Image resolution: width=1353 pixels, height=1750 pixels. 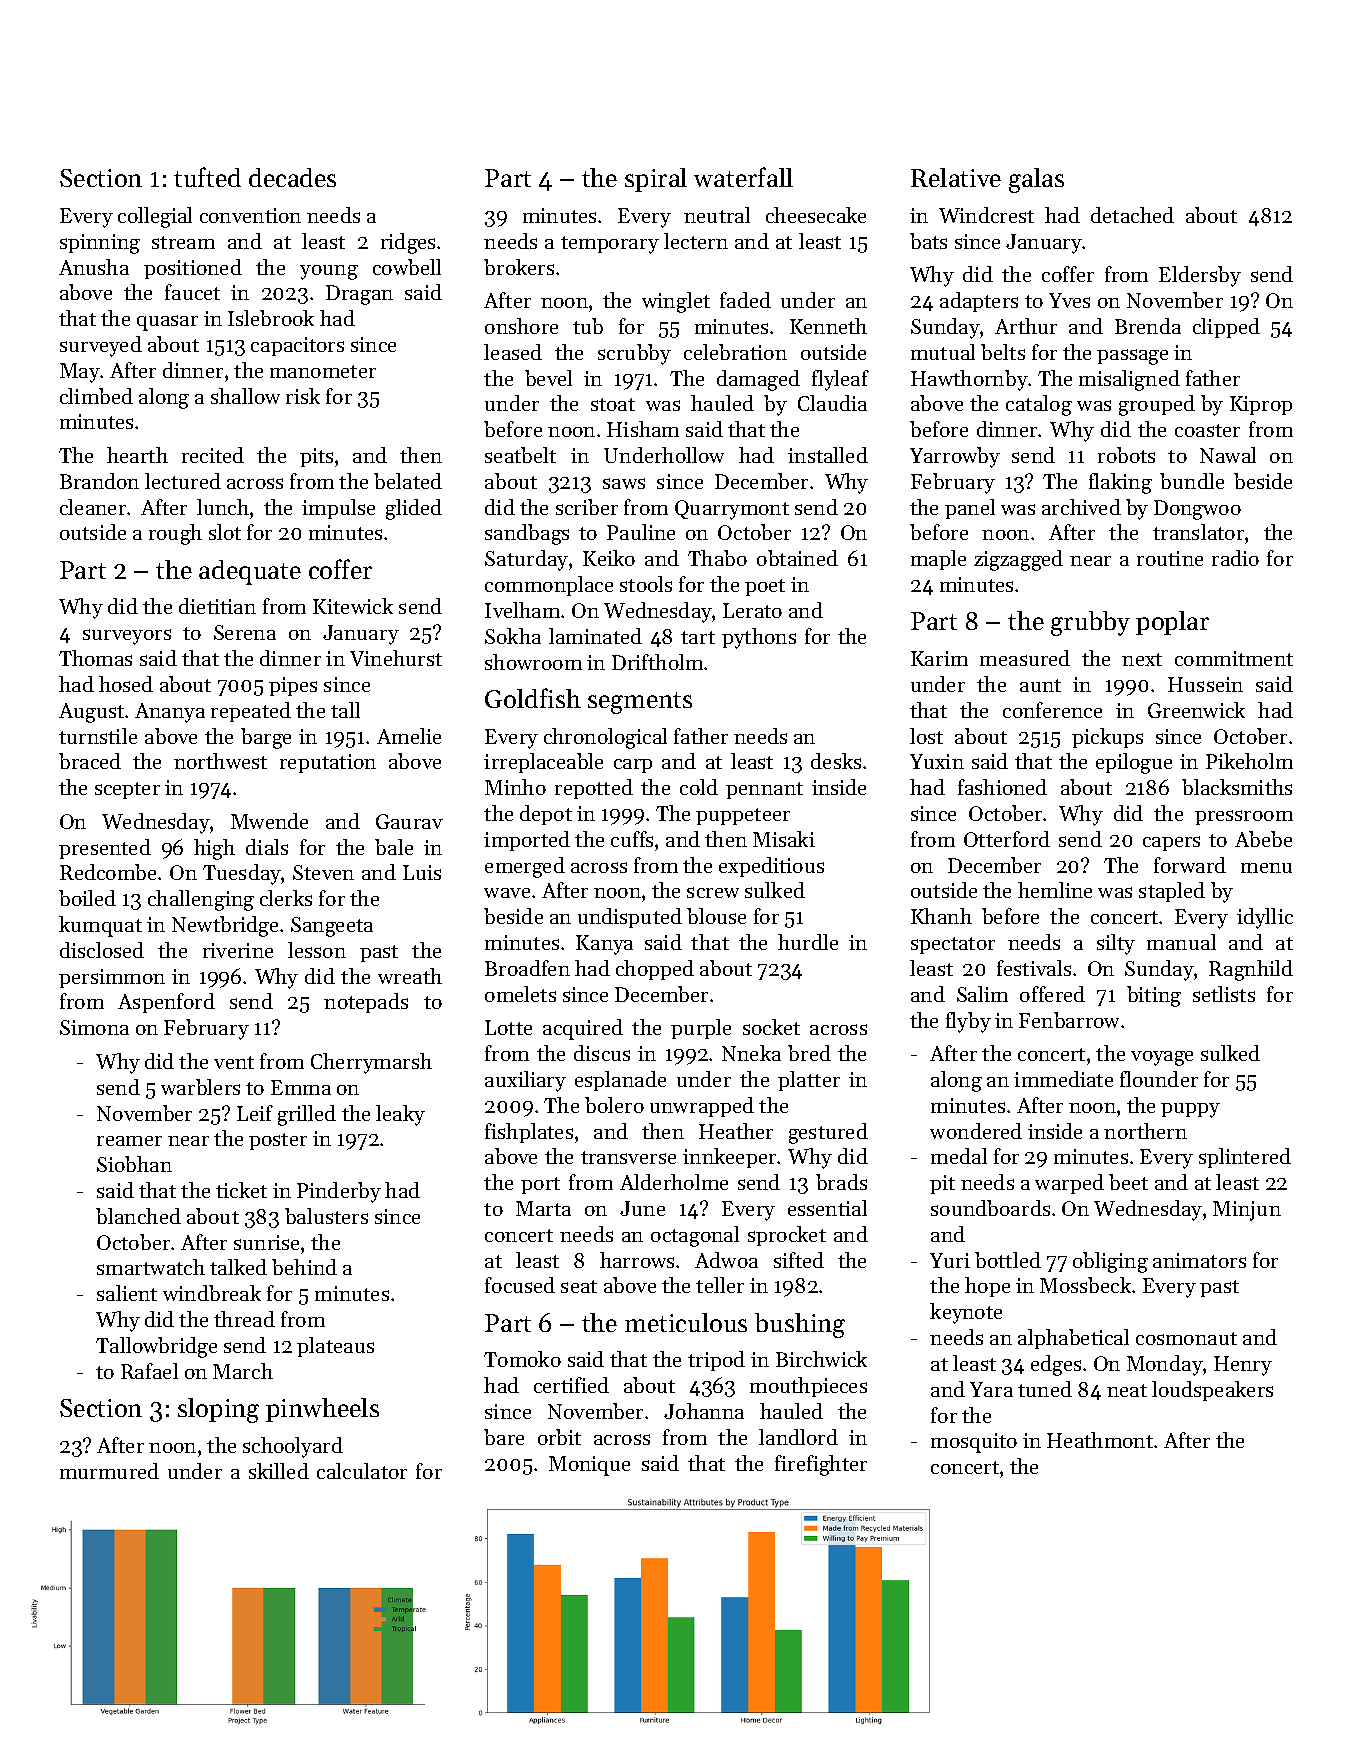 What do you see at coordinates (656, 180) in the page?
I see `spiral` at bounding box center [656, 180].
